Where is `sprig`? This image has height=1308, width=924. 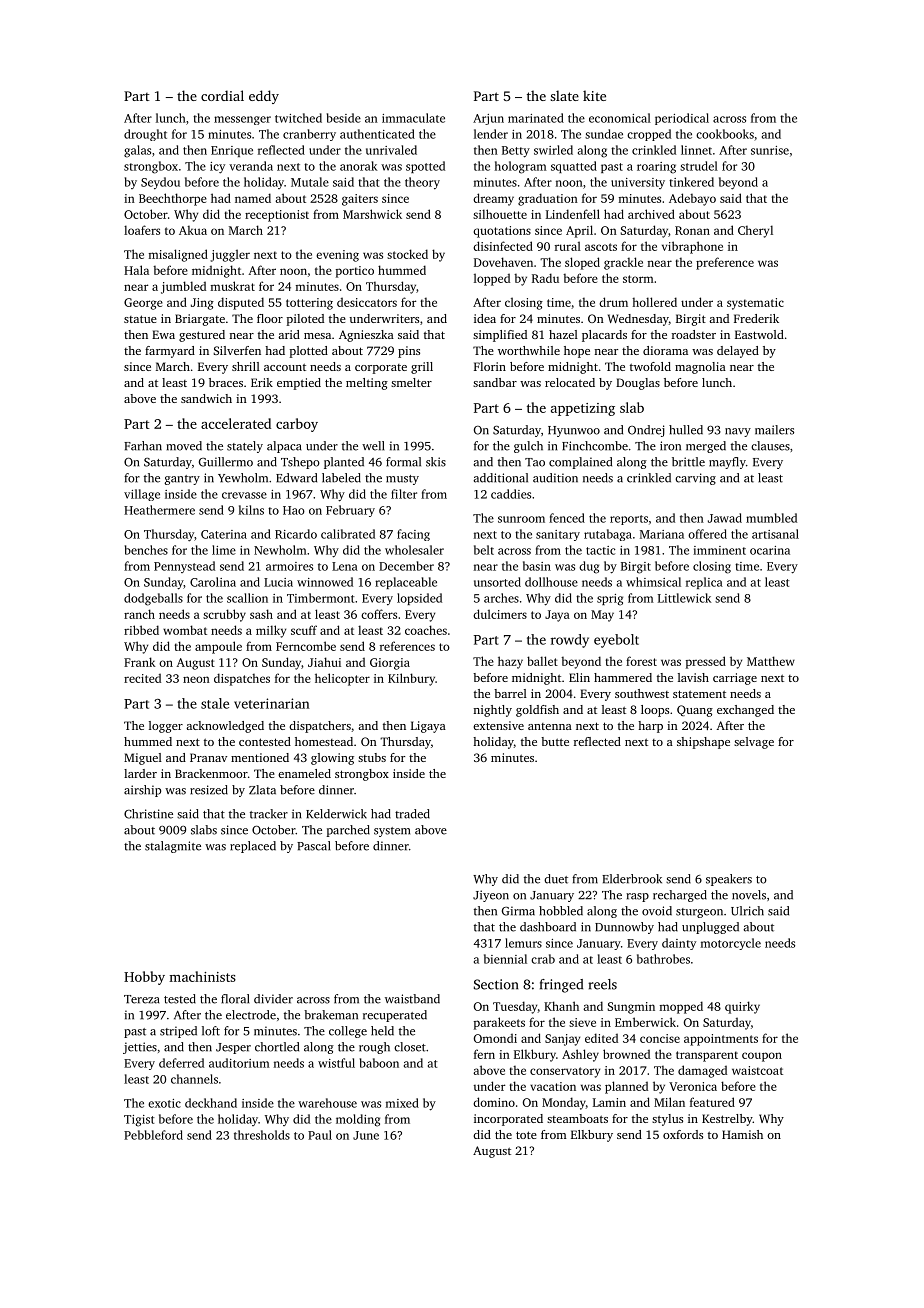 sprig is located at coordinates (610, 600).
